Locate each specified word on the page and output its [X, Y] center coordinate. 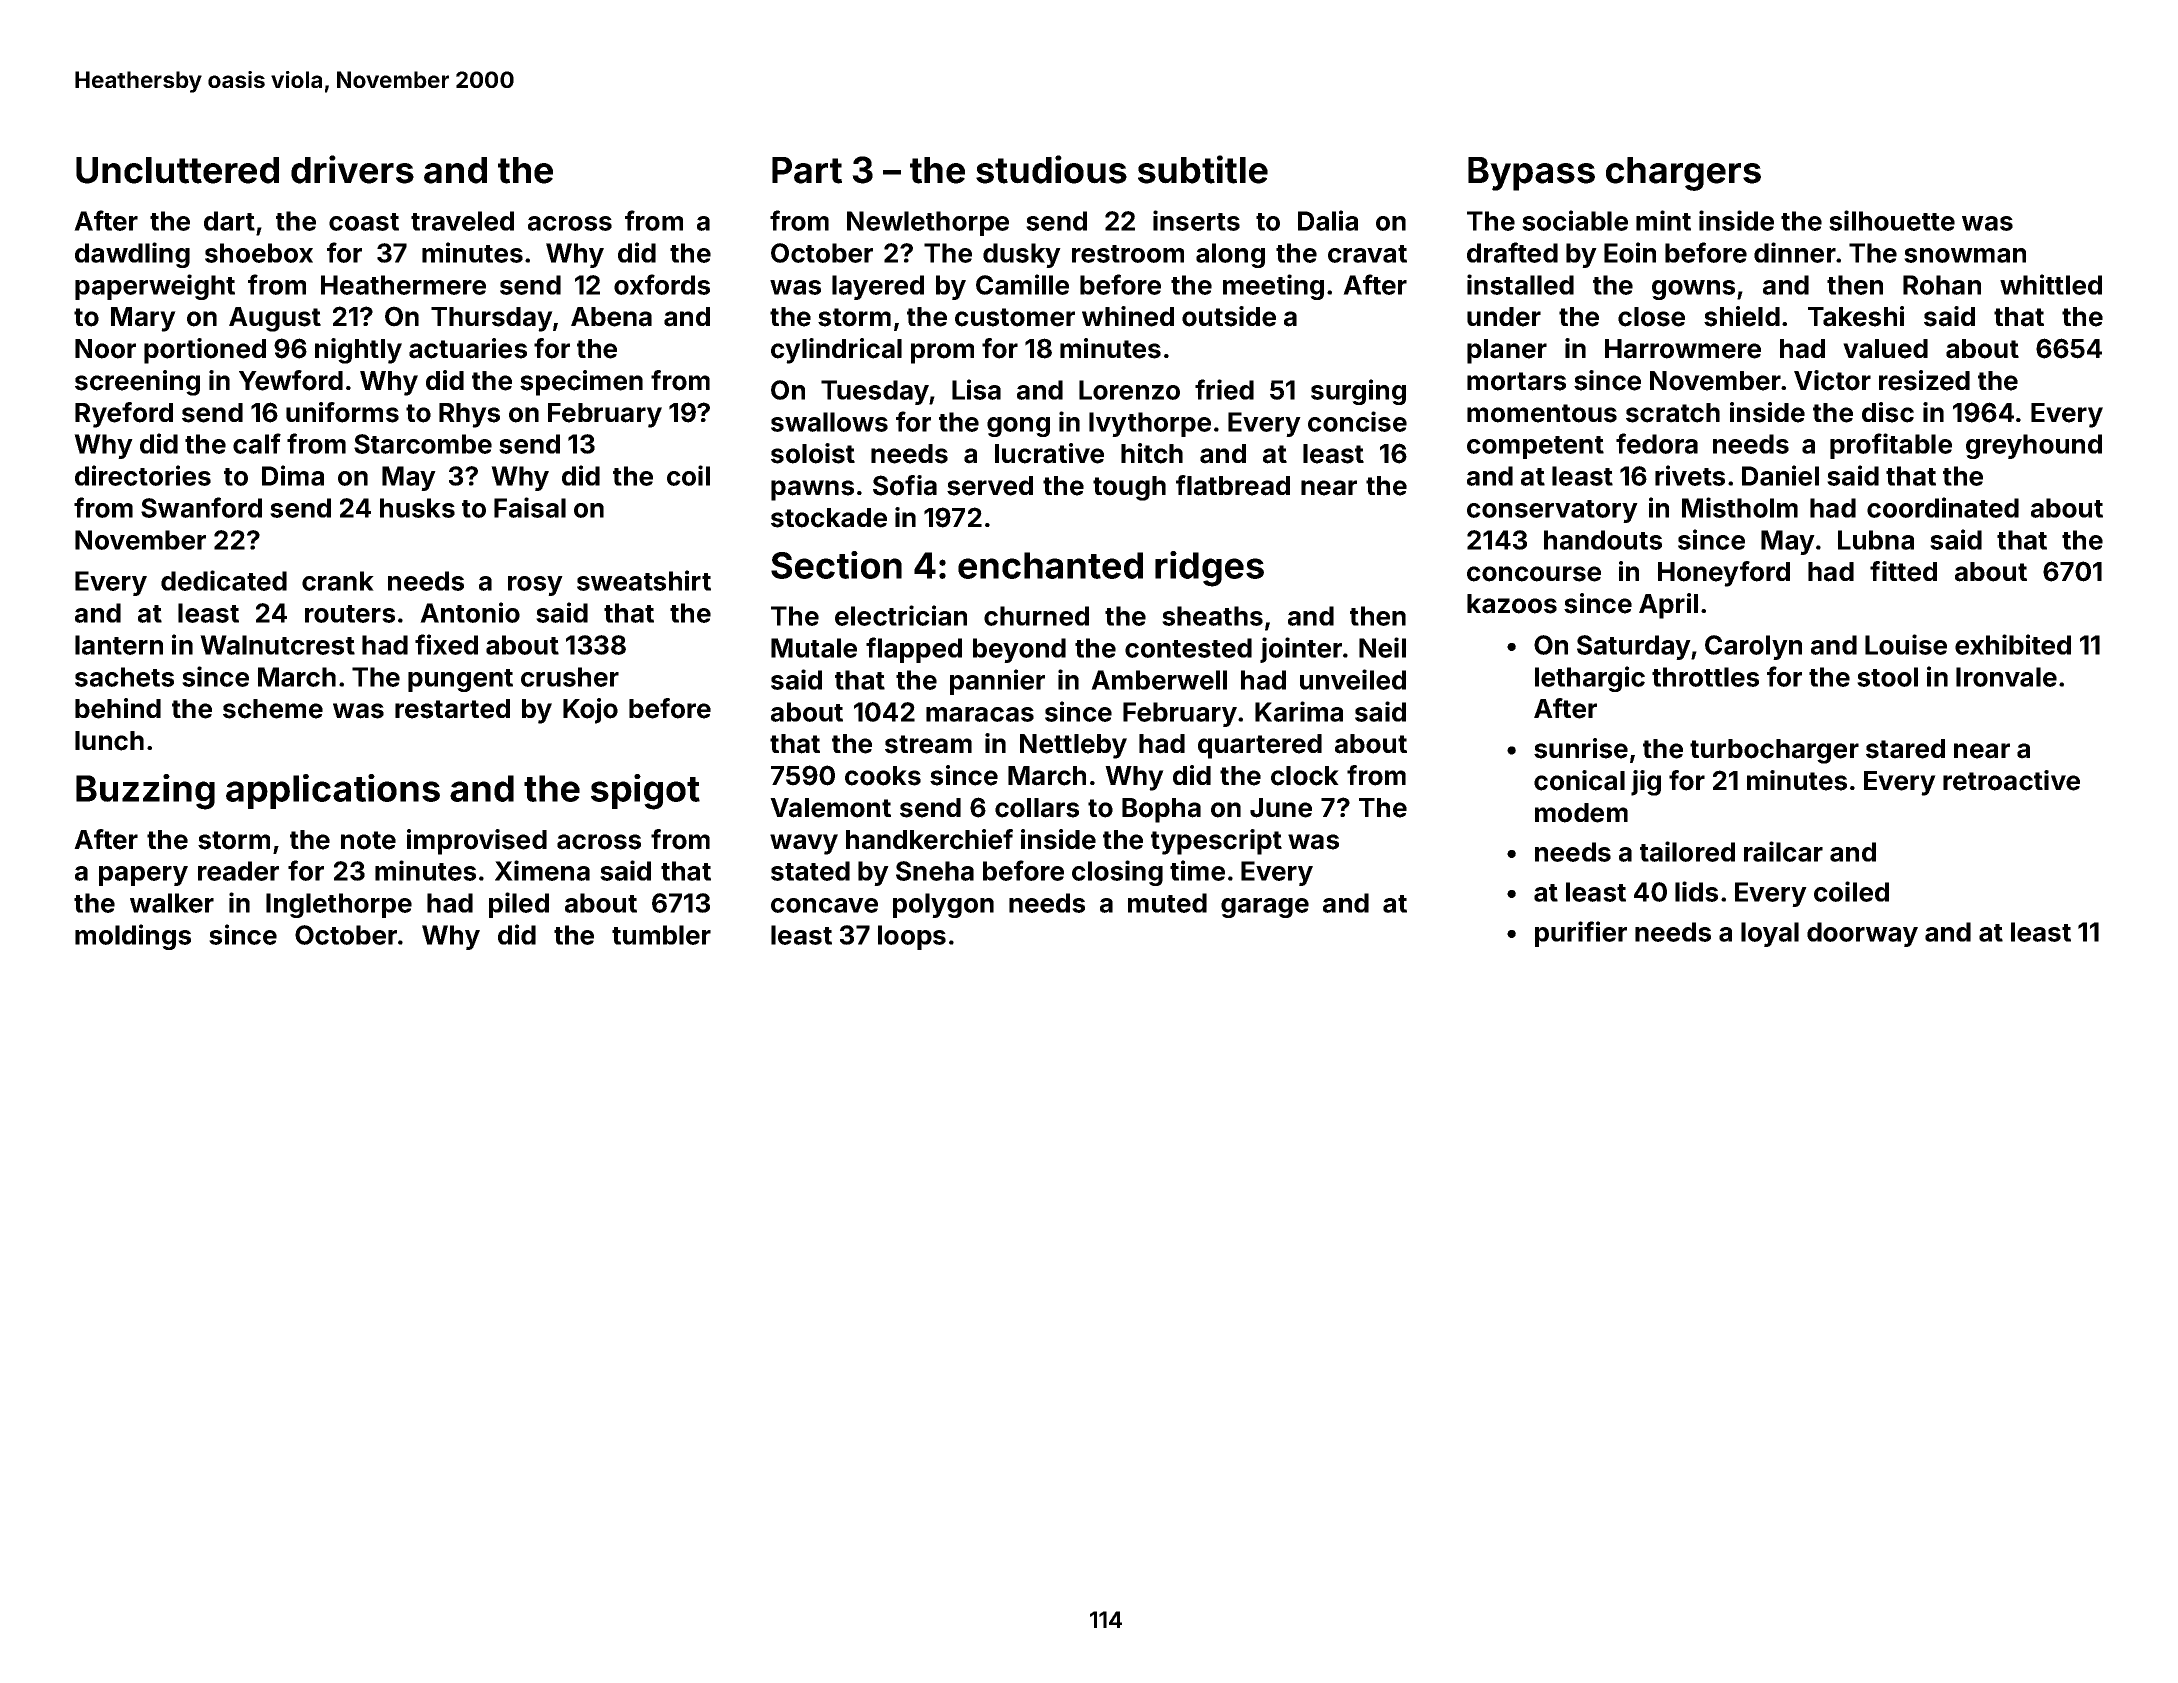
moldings [133, 937]
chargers [1683, 174]
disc [1888, 412]
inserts [1196, 220]
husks [417, 508]
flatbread [1233, 485]
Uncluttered [177, 170]
